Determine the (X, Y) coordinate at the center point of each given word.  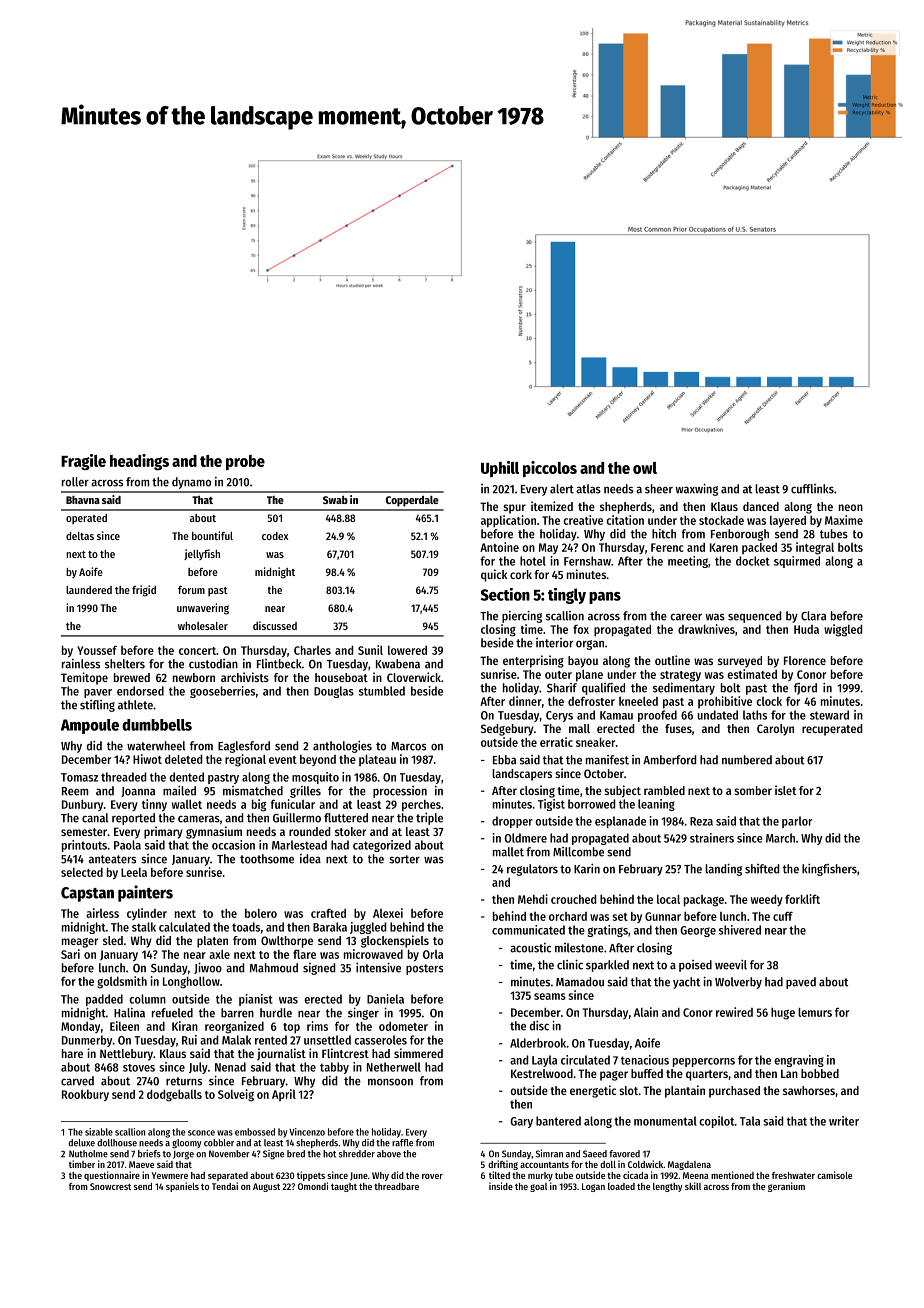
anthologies (342, 746)
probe (245, 462)
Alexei (388, 913)
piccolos (550, 469)
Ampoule (90, 726)
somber (753, 790)
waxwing (697, 489)
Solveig (236, 1095)
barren (237, 1013)
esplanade (620, 822)
